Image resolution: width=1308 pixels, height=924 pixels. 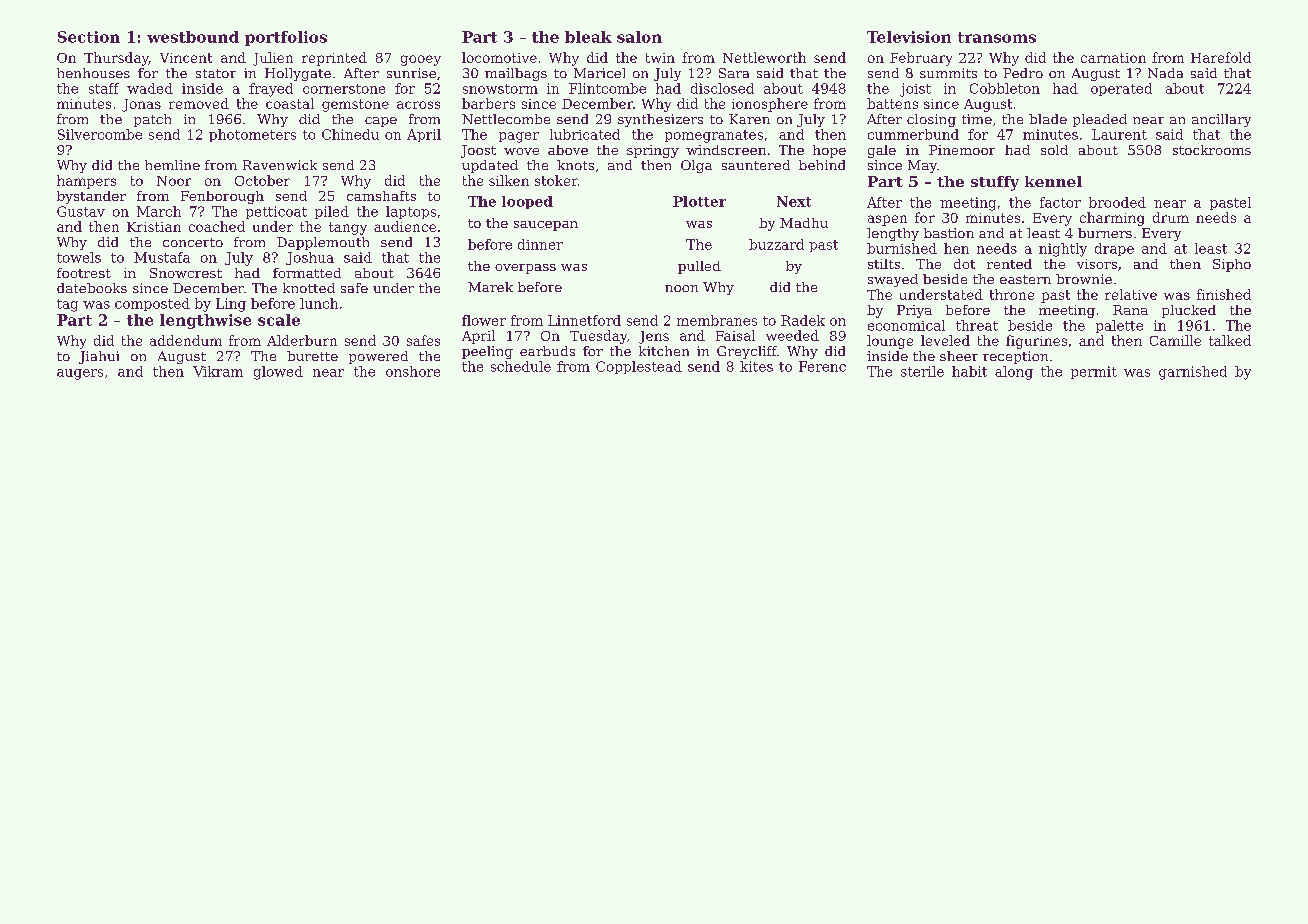 I want to click on knots, so click(x=575, y=165).
